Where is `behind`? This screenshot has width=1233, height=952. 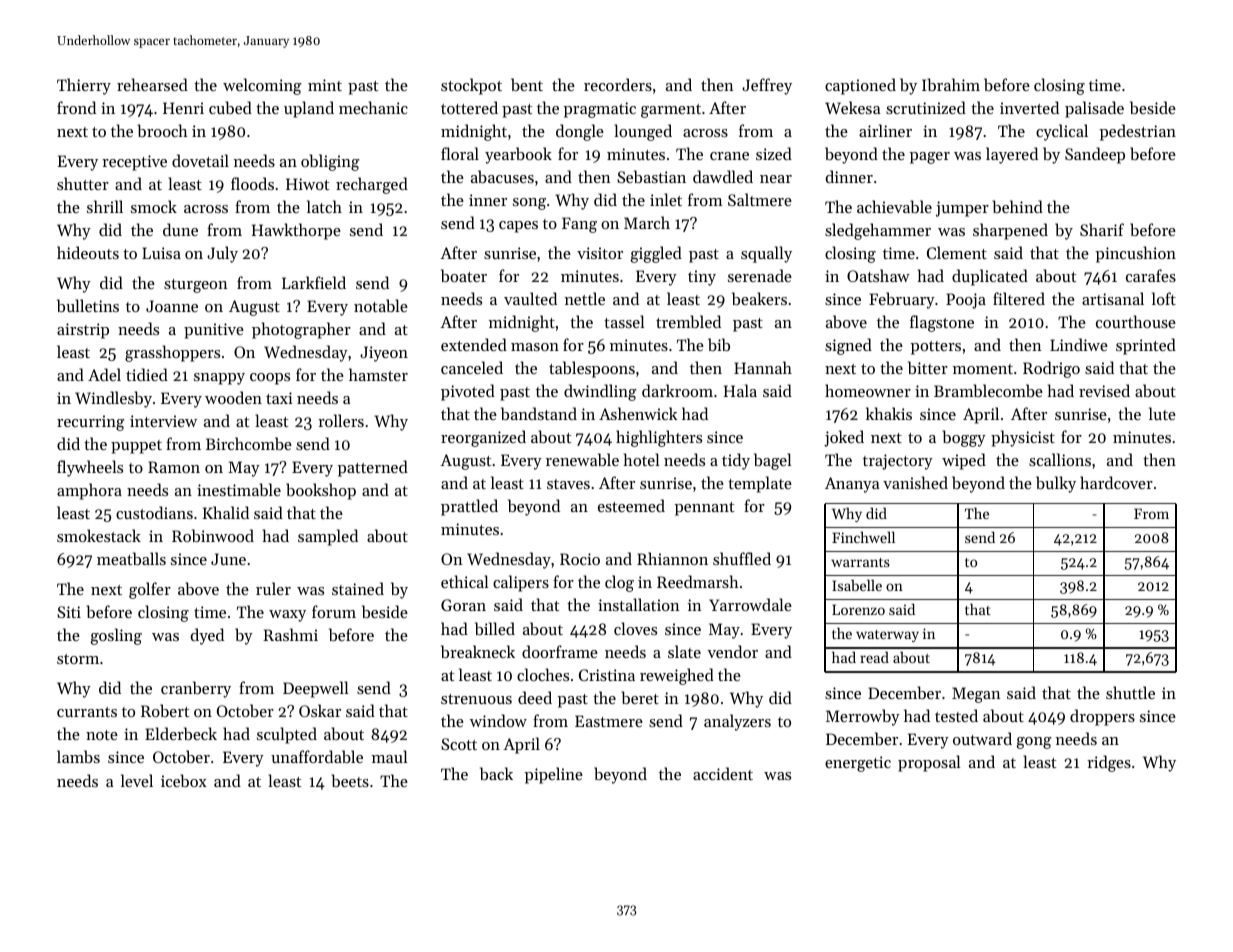 behind is located at coordinates (1018, 206).
